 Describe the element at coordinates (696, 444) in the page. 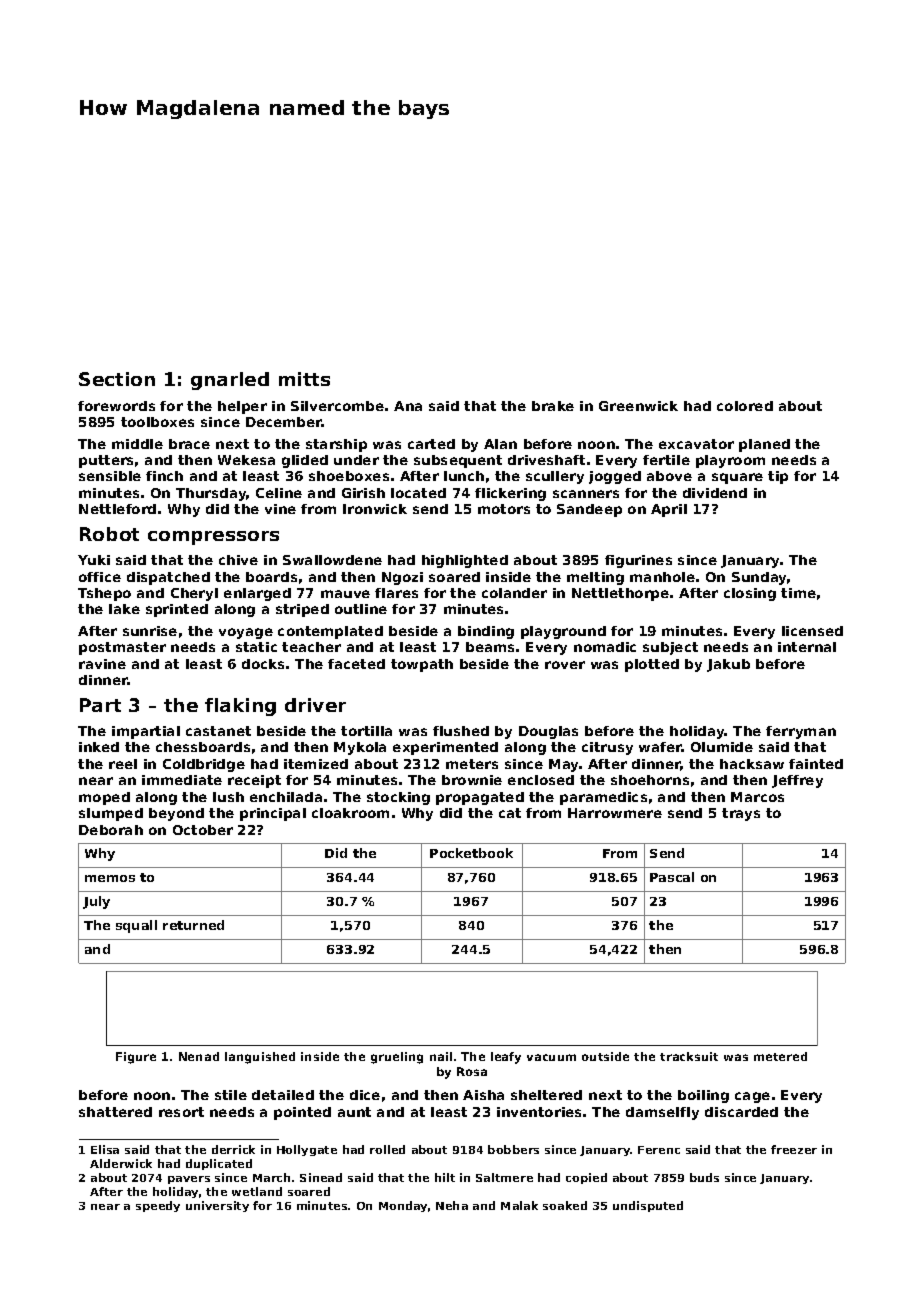

I see `excavator` at that location.
